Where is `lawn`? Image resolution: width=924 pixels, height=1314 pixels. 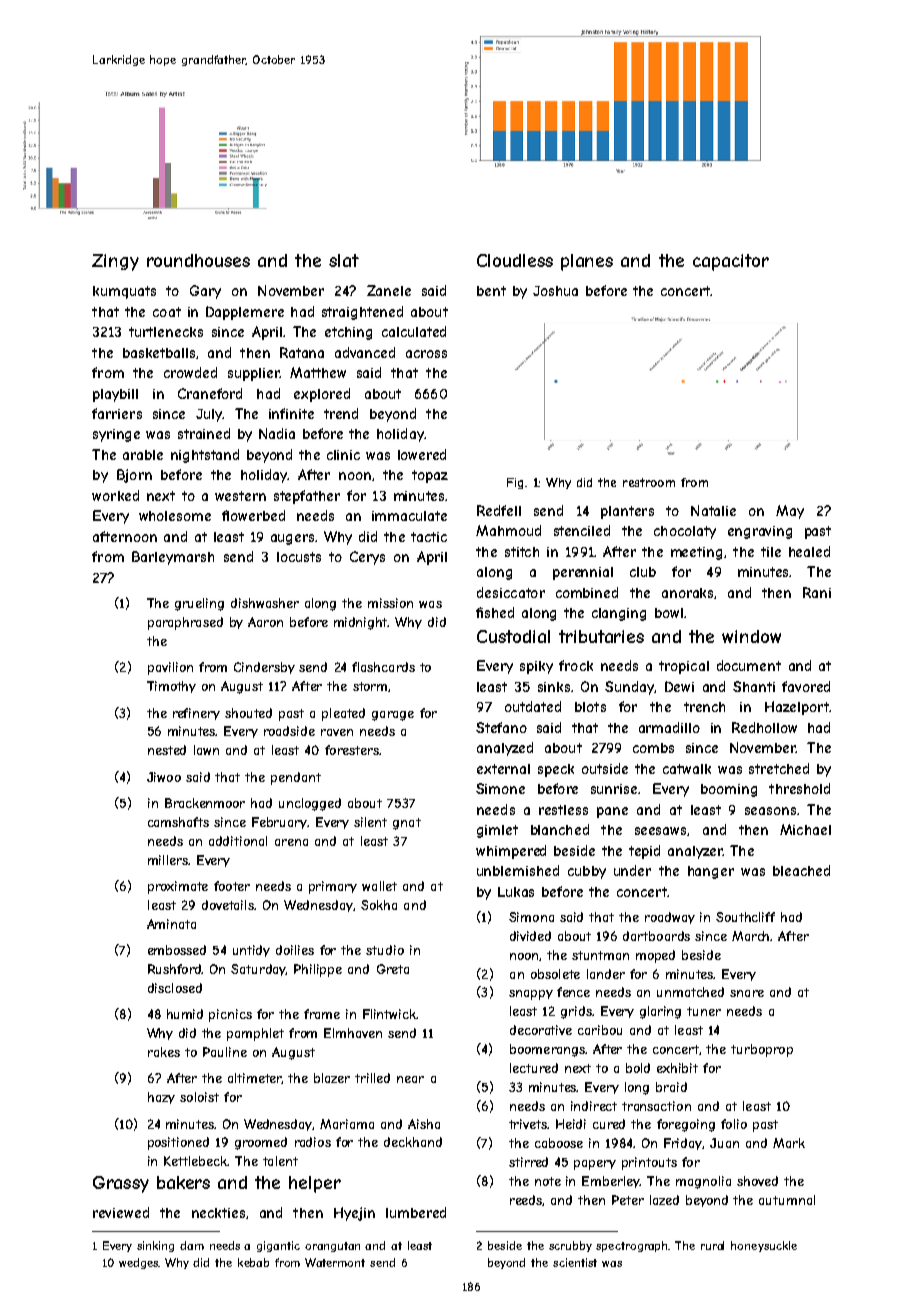 lawn is located at coordinates (206, 750).
